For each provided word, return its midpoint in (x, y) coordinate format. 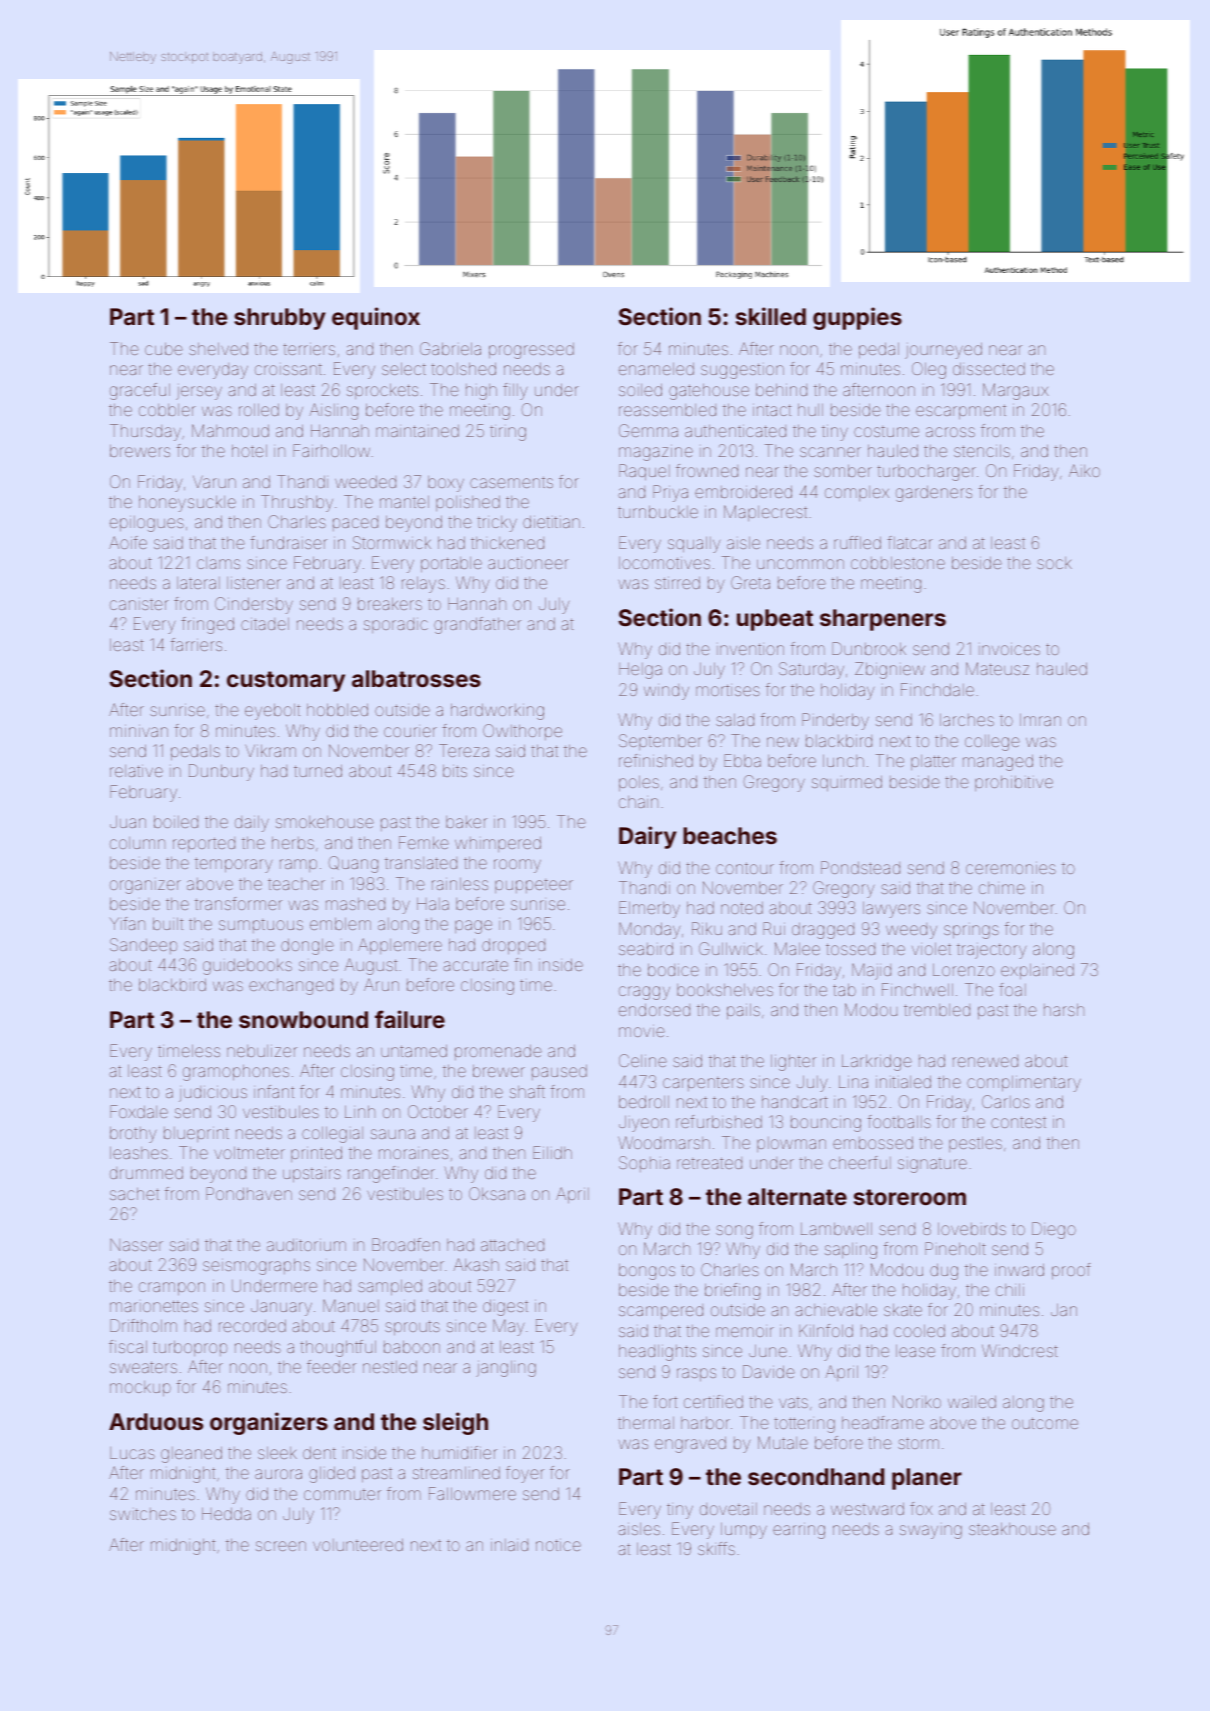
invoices (1009, 649)
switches (143, 1514)
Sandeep (143, 946)
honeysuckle (187, 504)
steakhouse (1012, 1529)
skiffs (716, 1548)
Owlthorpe (522, 732)
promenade (498, 1052)
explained (1037, 971)
